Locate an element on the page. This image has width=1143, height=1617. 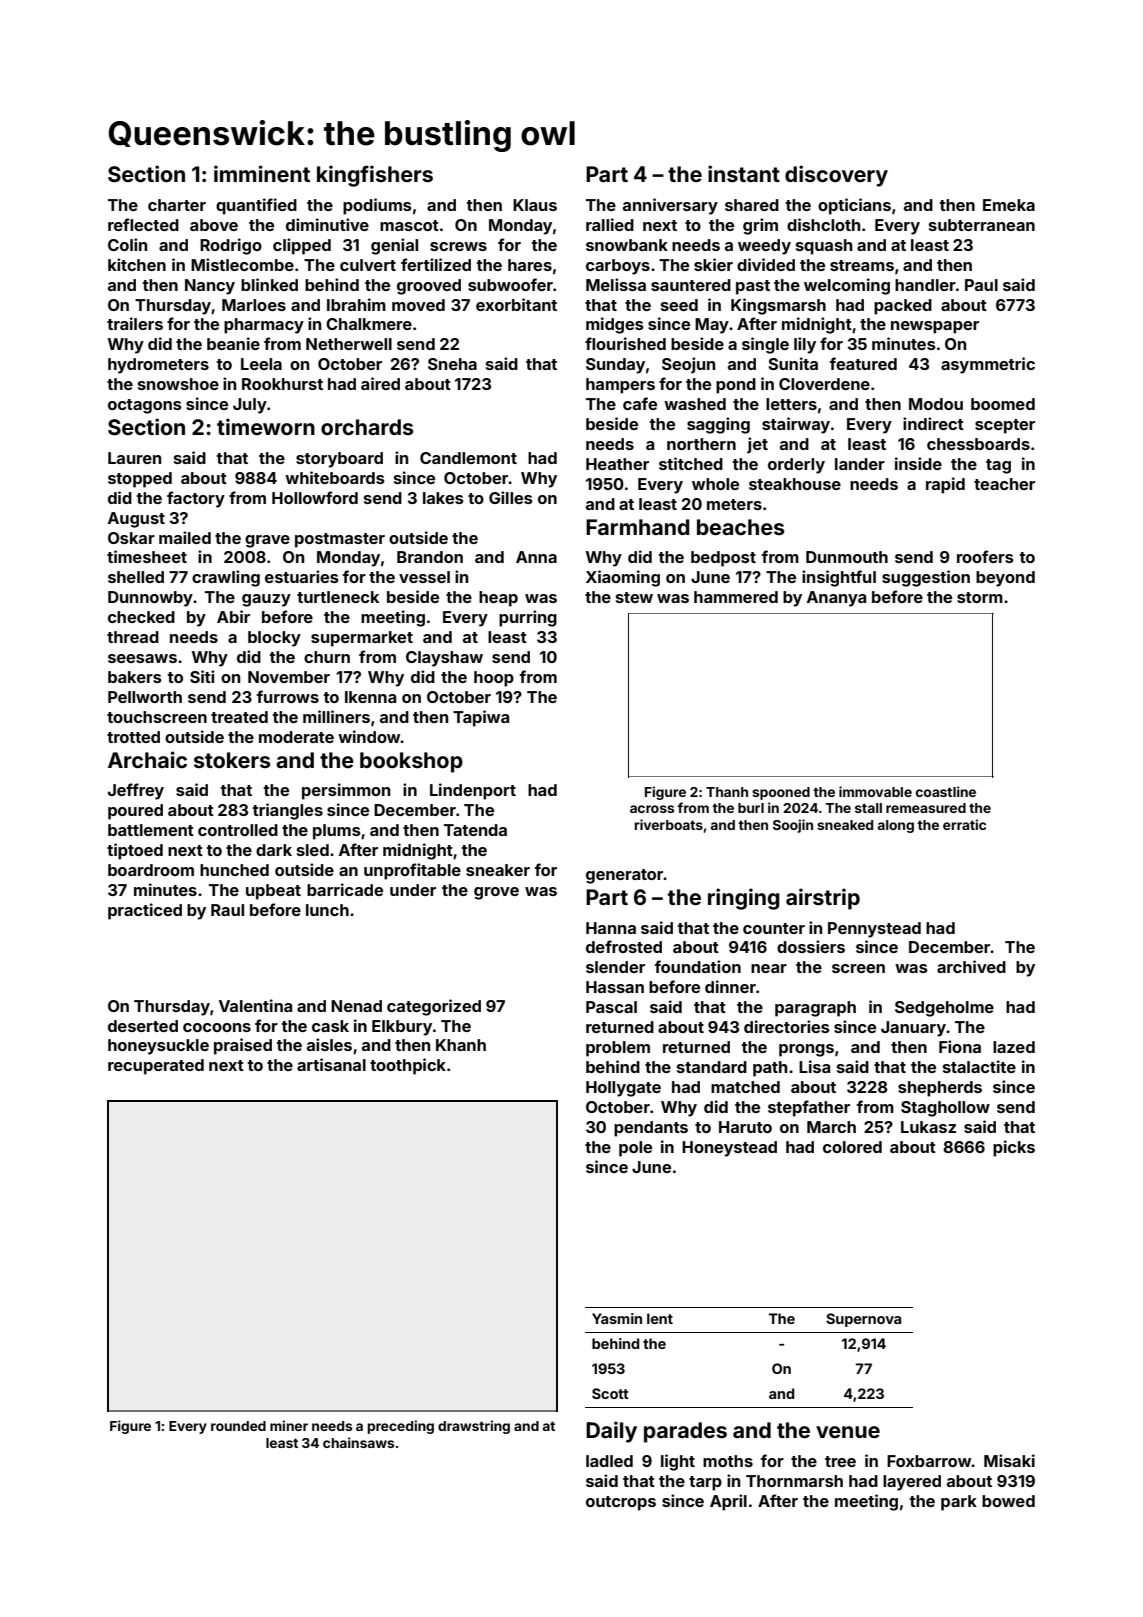
instant is located at coordinates (744, 173).
